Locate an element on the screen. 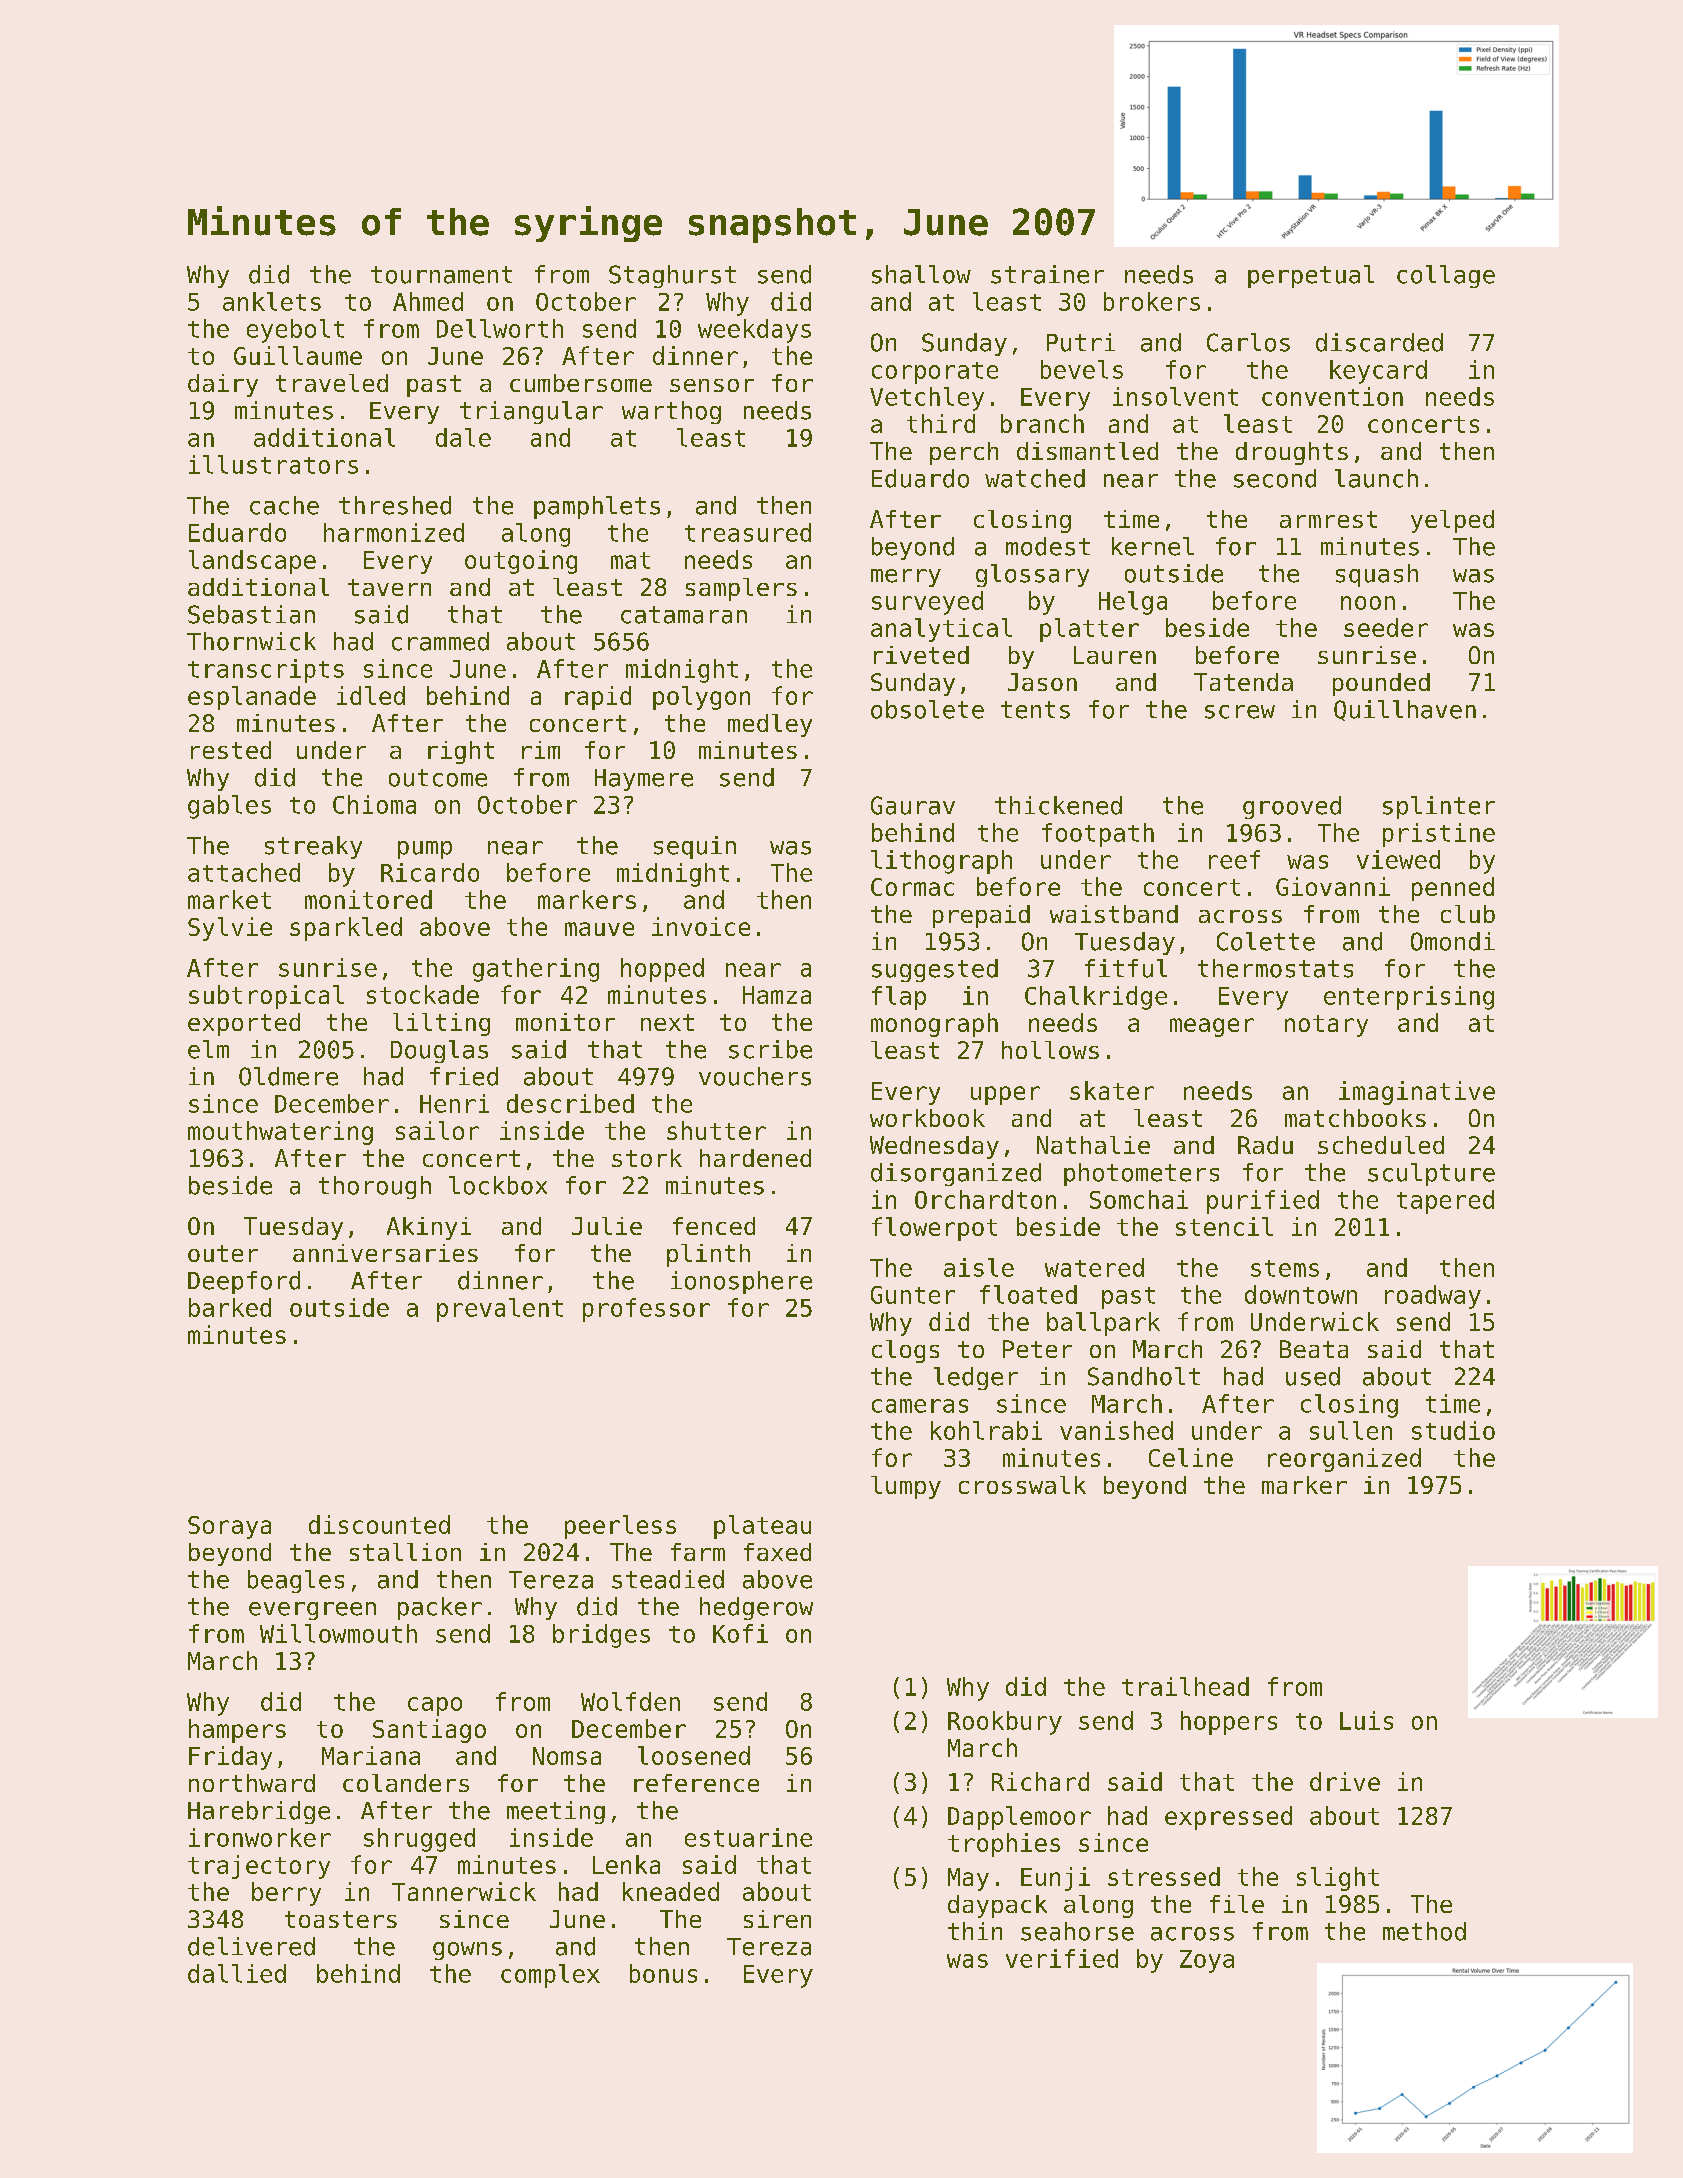  discarded is located at coordinates (1379, 342).
